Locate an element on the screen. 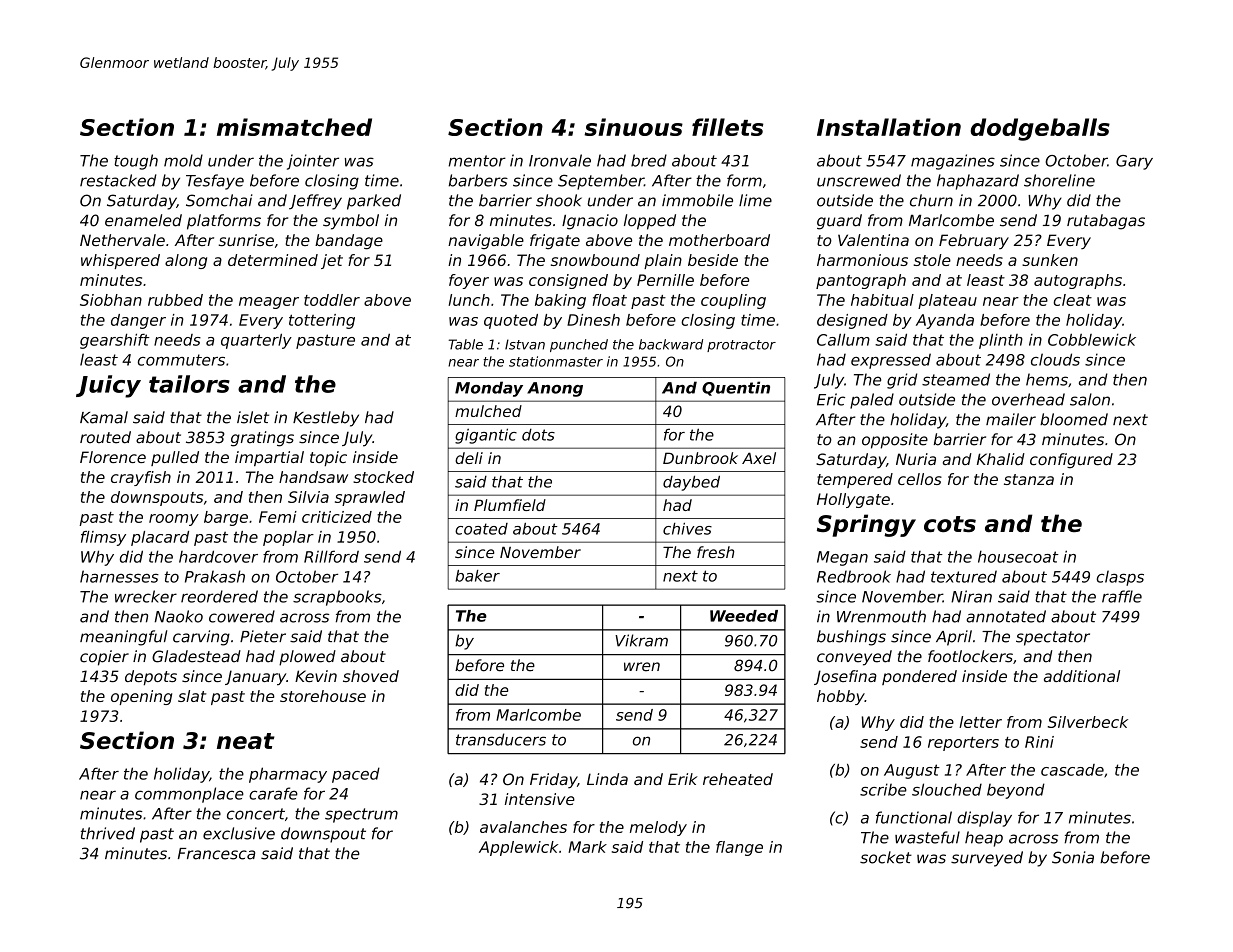 This screenshot has height=952, width=1233. harnesses is located at coordinates (119, 576).
